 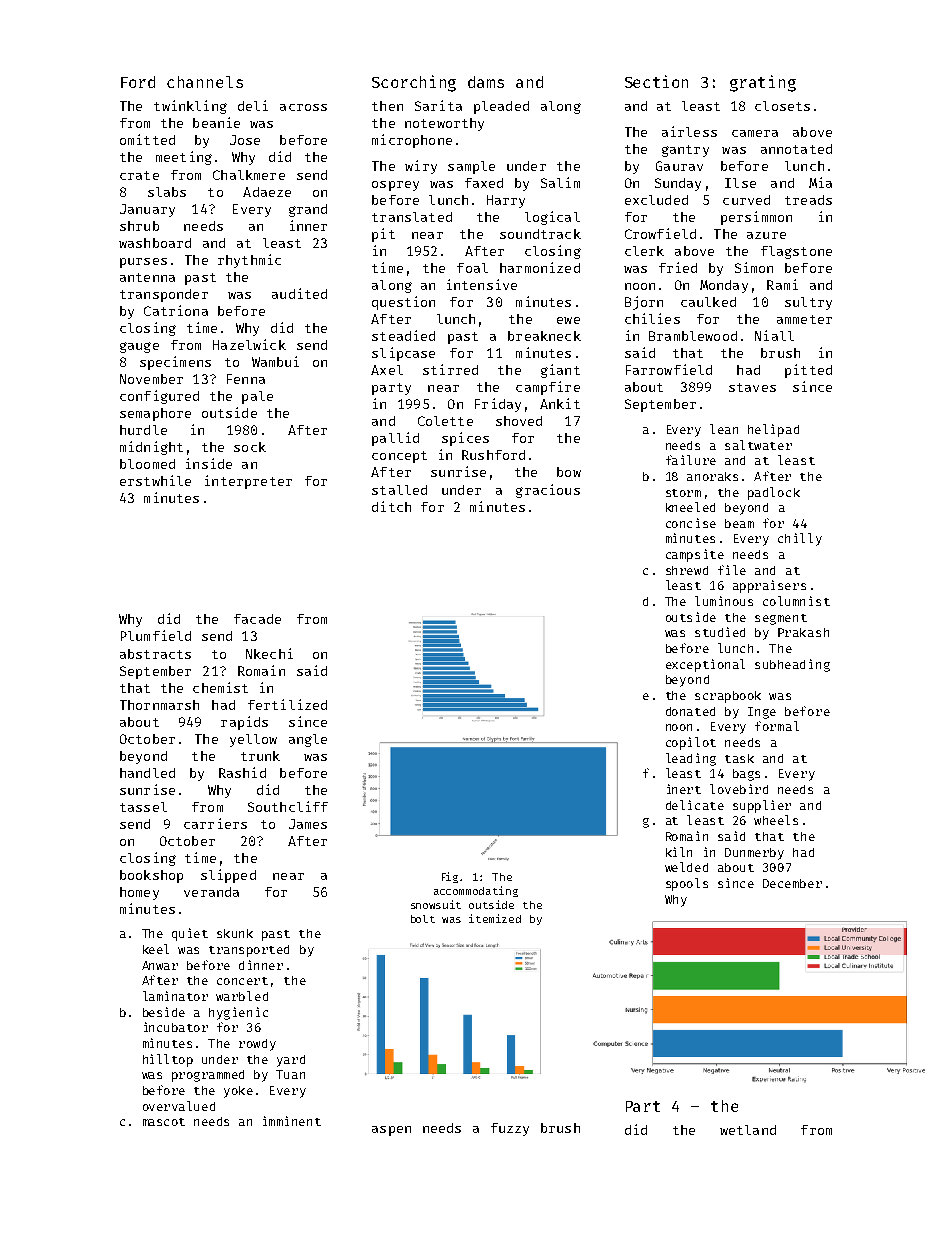 I want to click on wetland, so click(x=748, y=1130).
